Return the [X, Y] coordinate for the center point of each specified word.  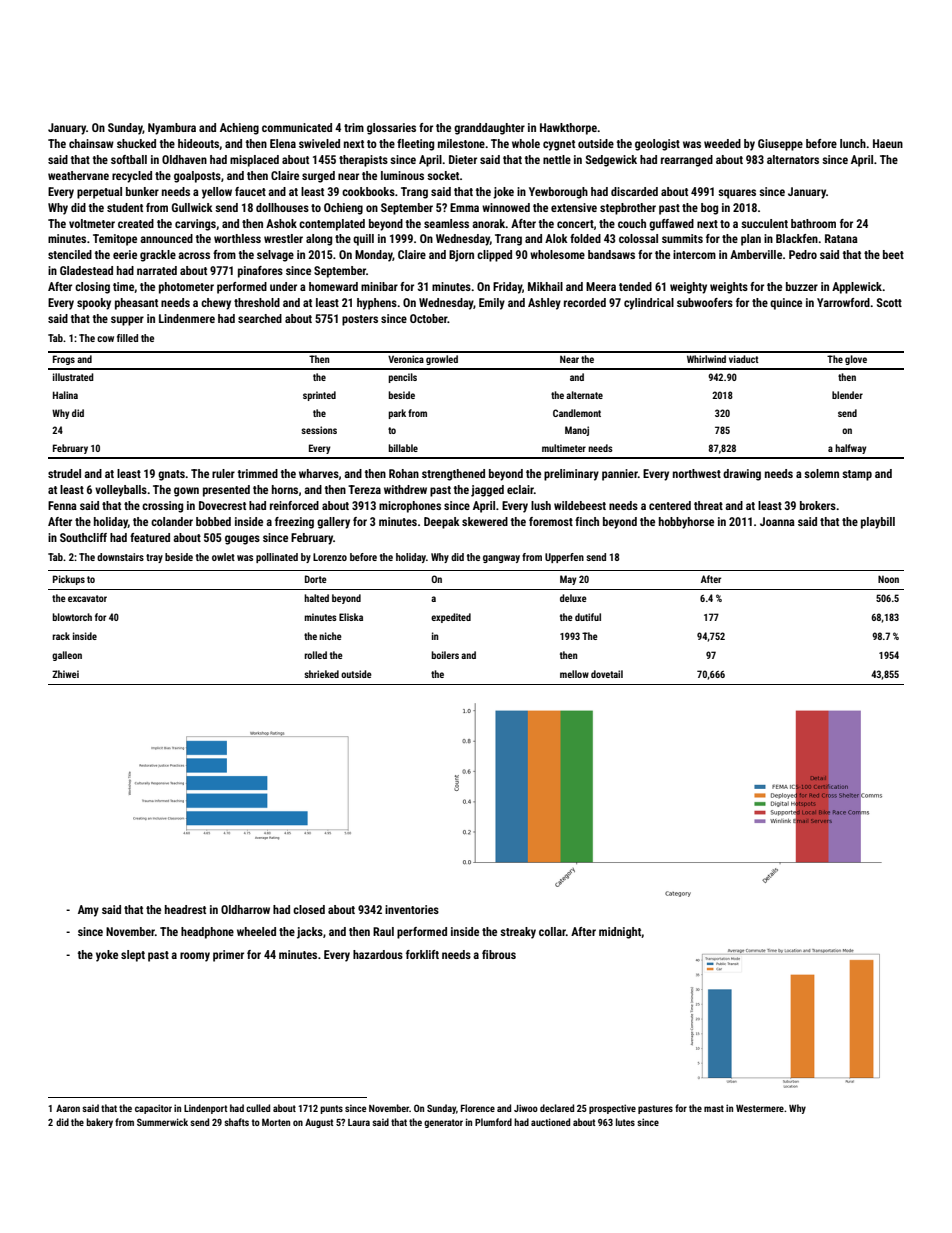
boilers [445, 655]
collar [552, 931]
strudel [64, 473]
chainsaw [91, 143]
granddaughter [489, 129]
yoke [107, 956]
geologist [657, 145]
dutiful [588, 617]
